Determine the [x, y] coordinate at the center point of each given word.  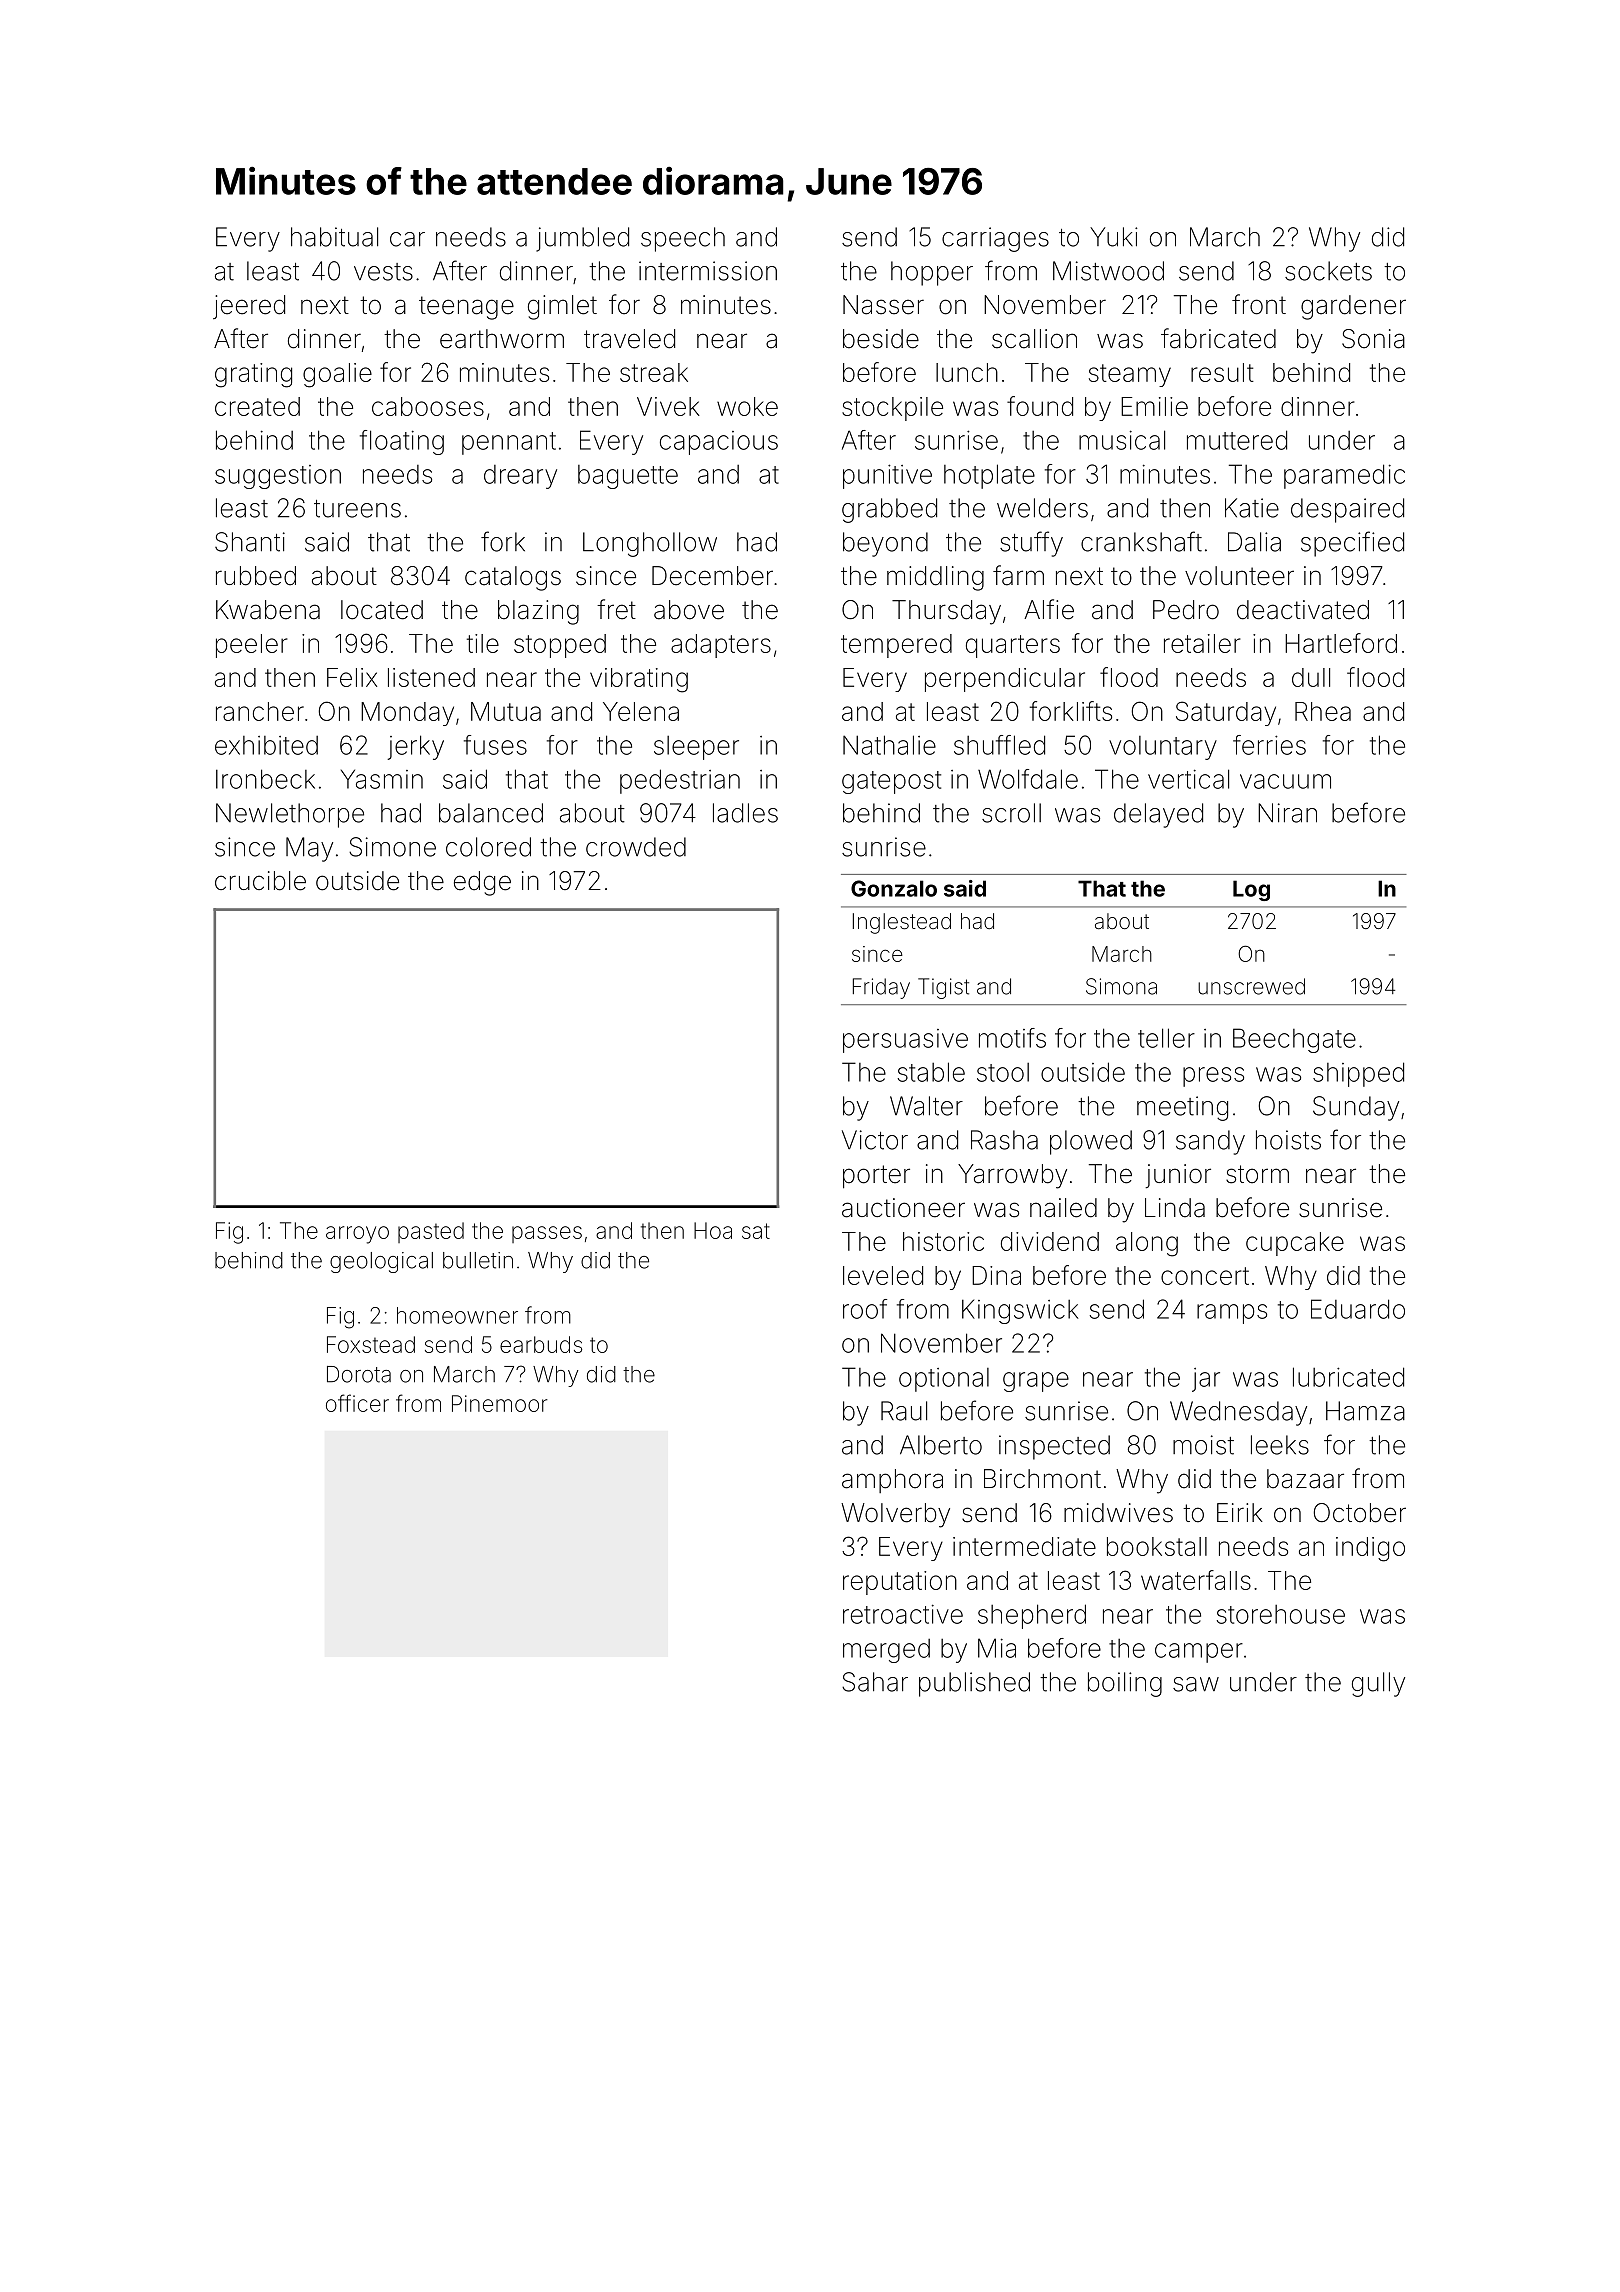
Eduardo [1358, 1309]
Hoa [713, 1230]
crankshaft [1141, 541]
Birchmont [1042, 1479]
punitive [887, 476]
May [309, 849]
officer [357, 1403]
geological [381, 1262]
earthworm [502, 339]
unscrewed [1251, 986]
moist [1203, 1445]
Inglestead [902, 923]
